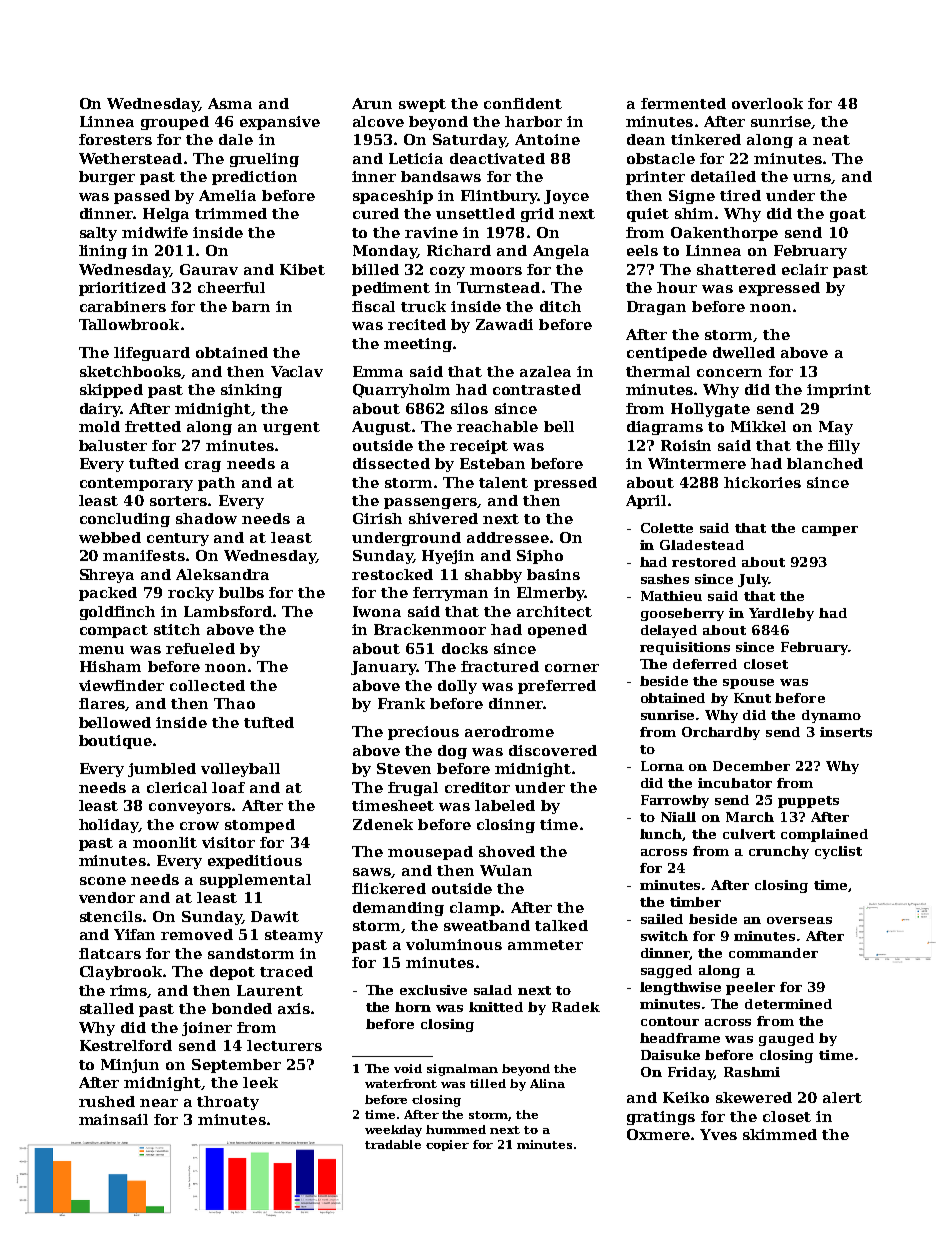 This page has width=952, height=1233. What do you see at coordinates (418, 345) in the page?
I see `meeting` at bounding box center [418, 345].
